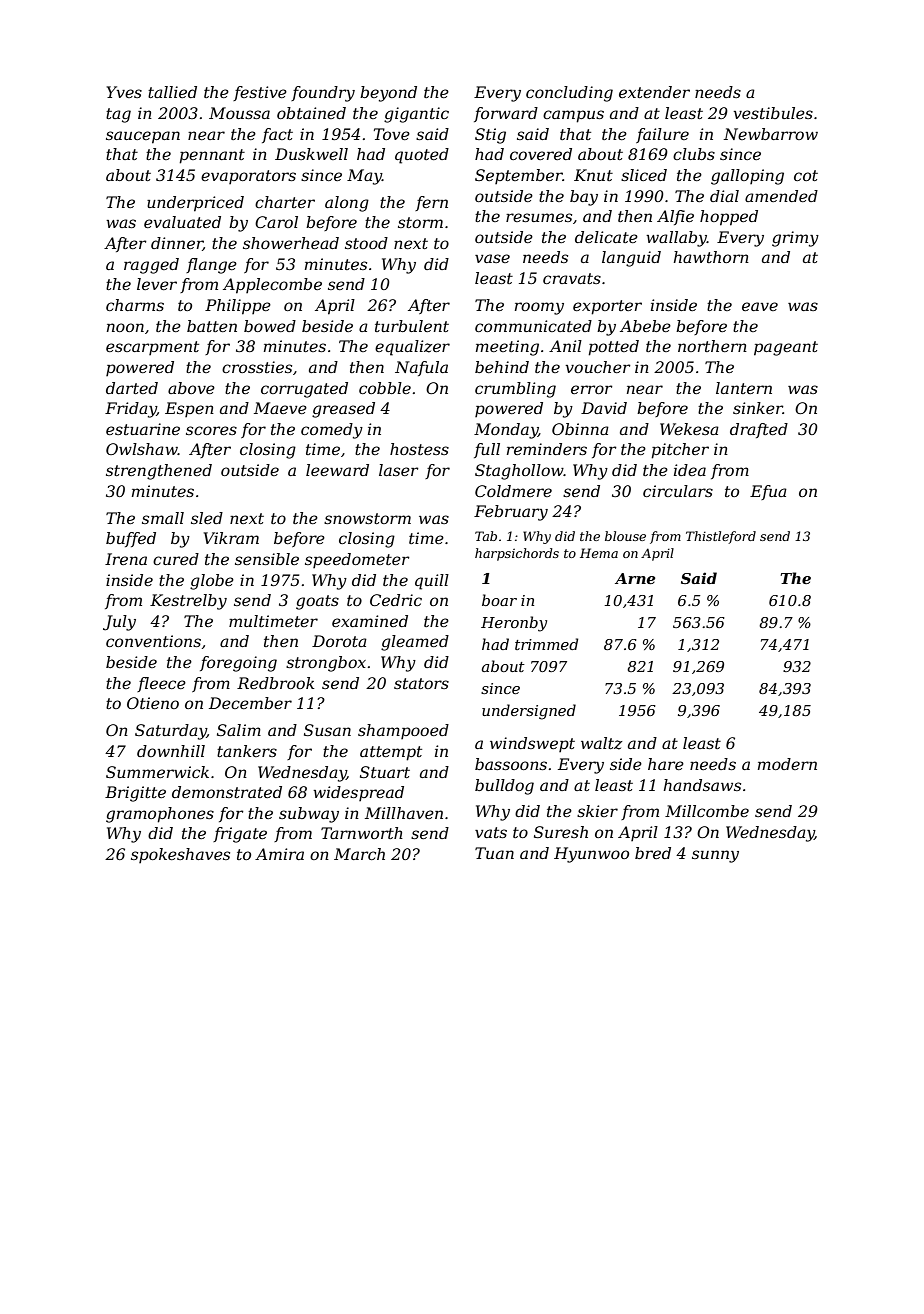  What do you see at coordinates (358, 793) in the document?
I see `widespread` at bounding box center [358, 793].
